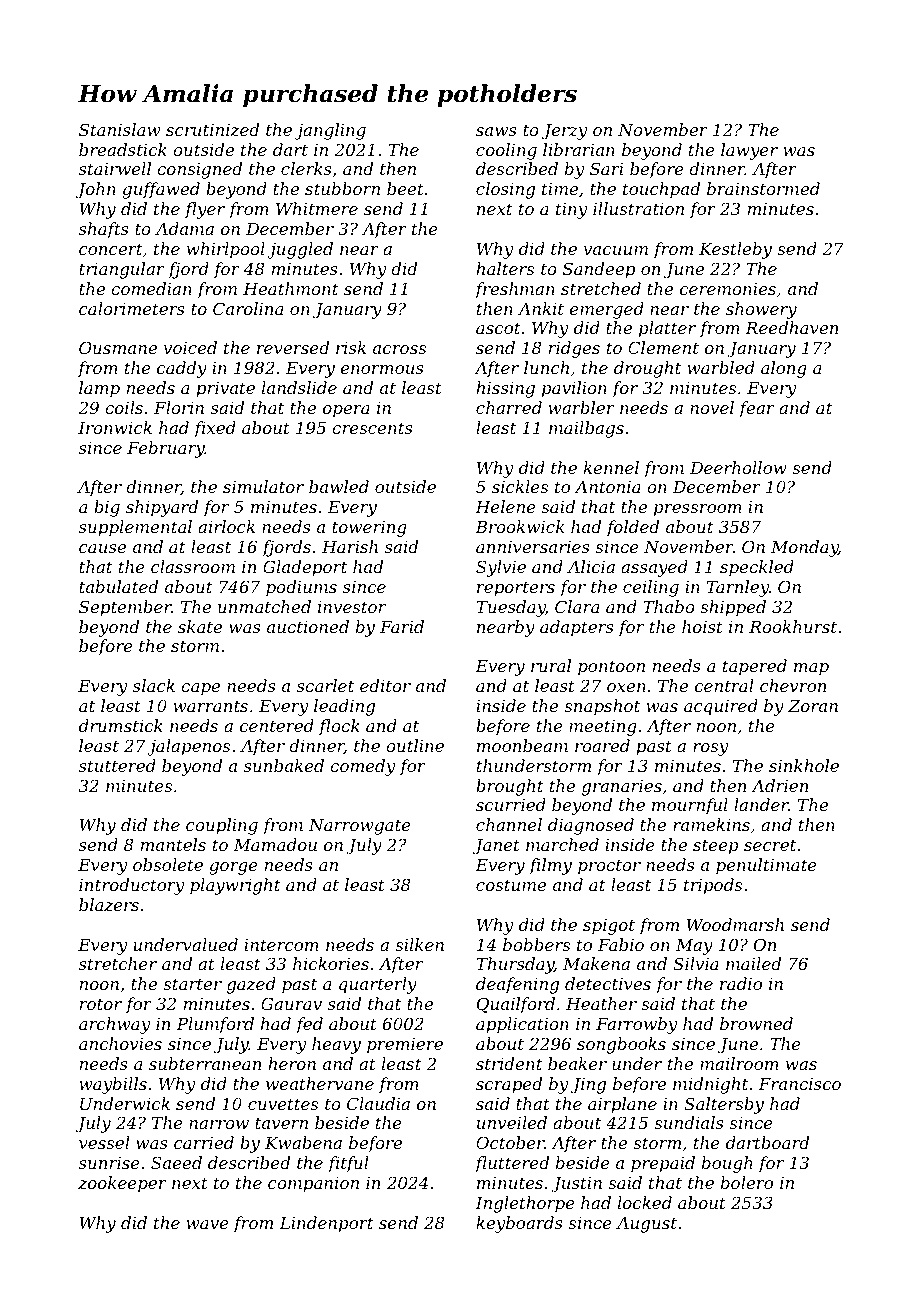  Describe the element at coordinates (716, 847) in the page. I see `steep` at that location.
